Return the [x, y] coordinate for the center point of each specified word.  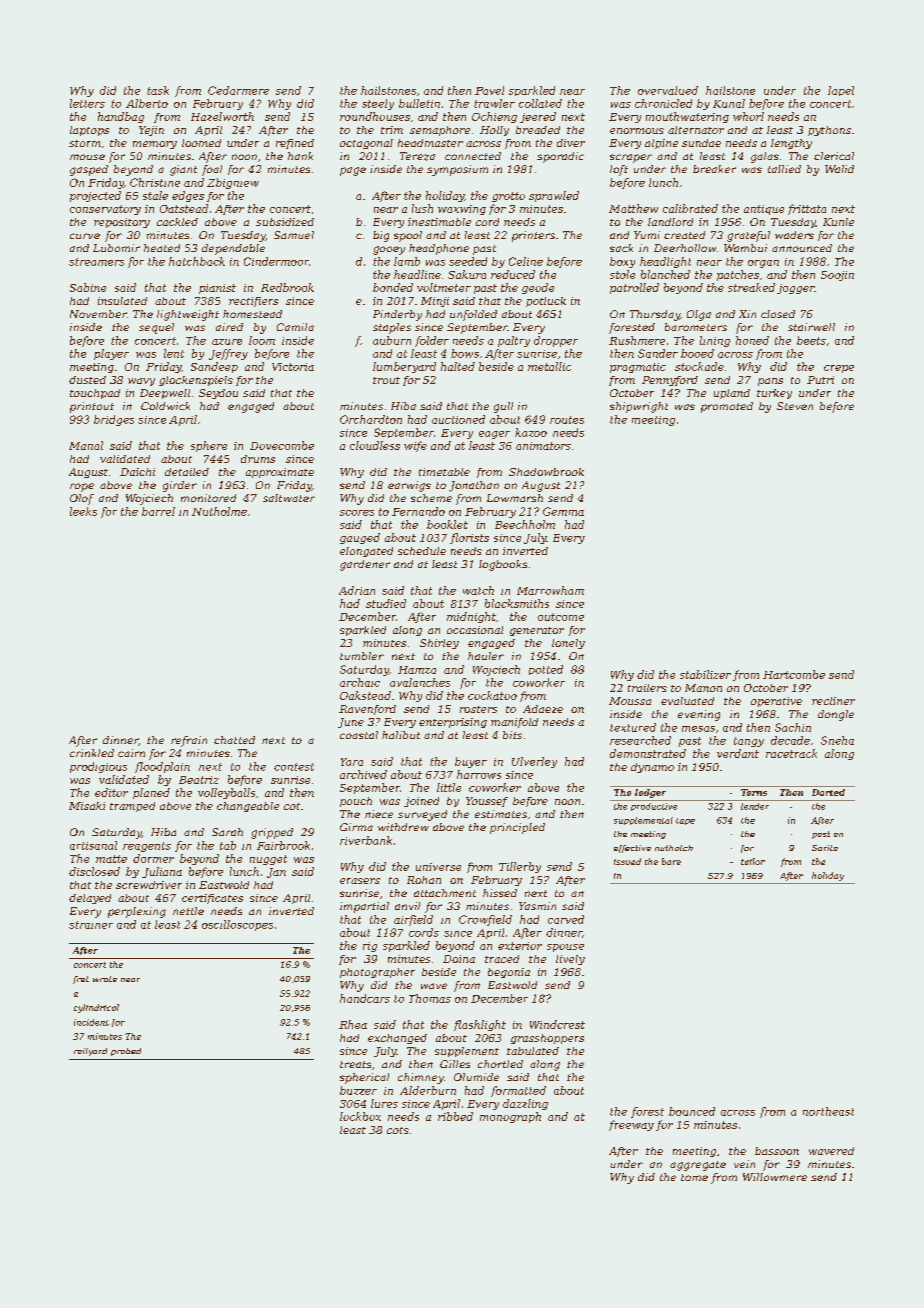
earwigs [409, 486]
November [98, 314]
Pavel [489, 90]
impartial [364, 907]
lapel [841, 91]
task [158, 90]
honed [752, 340]
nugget [268, 860]
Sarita [825, 848]
